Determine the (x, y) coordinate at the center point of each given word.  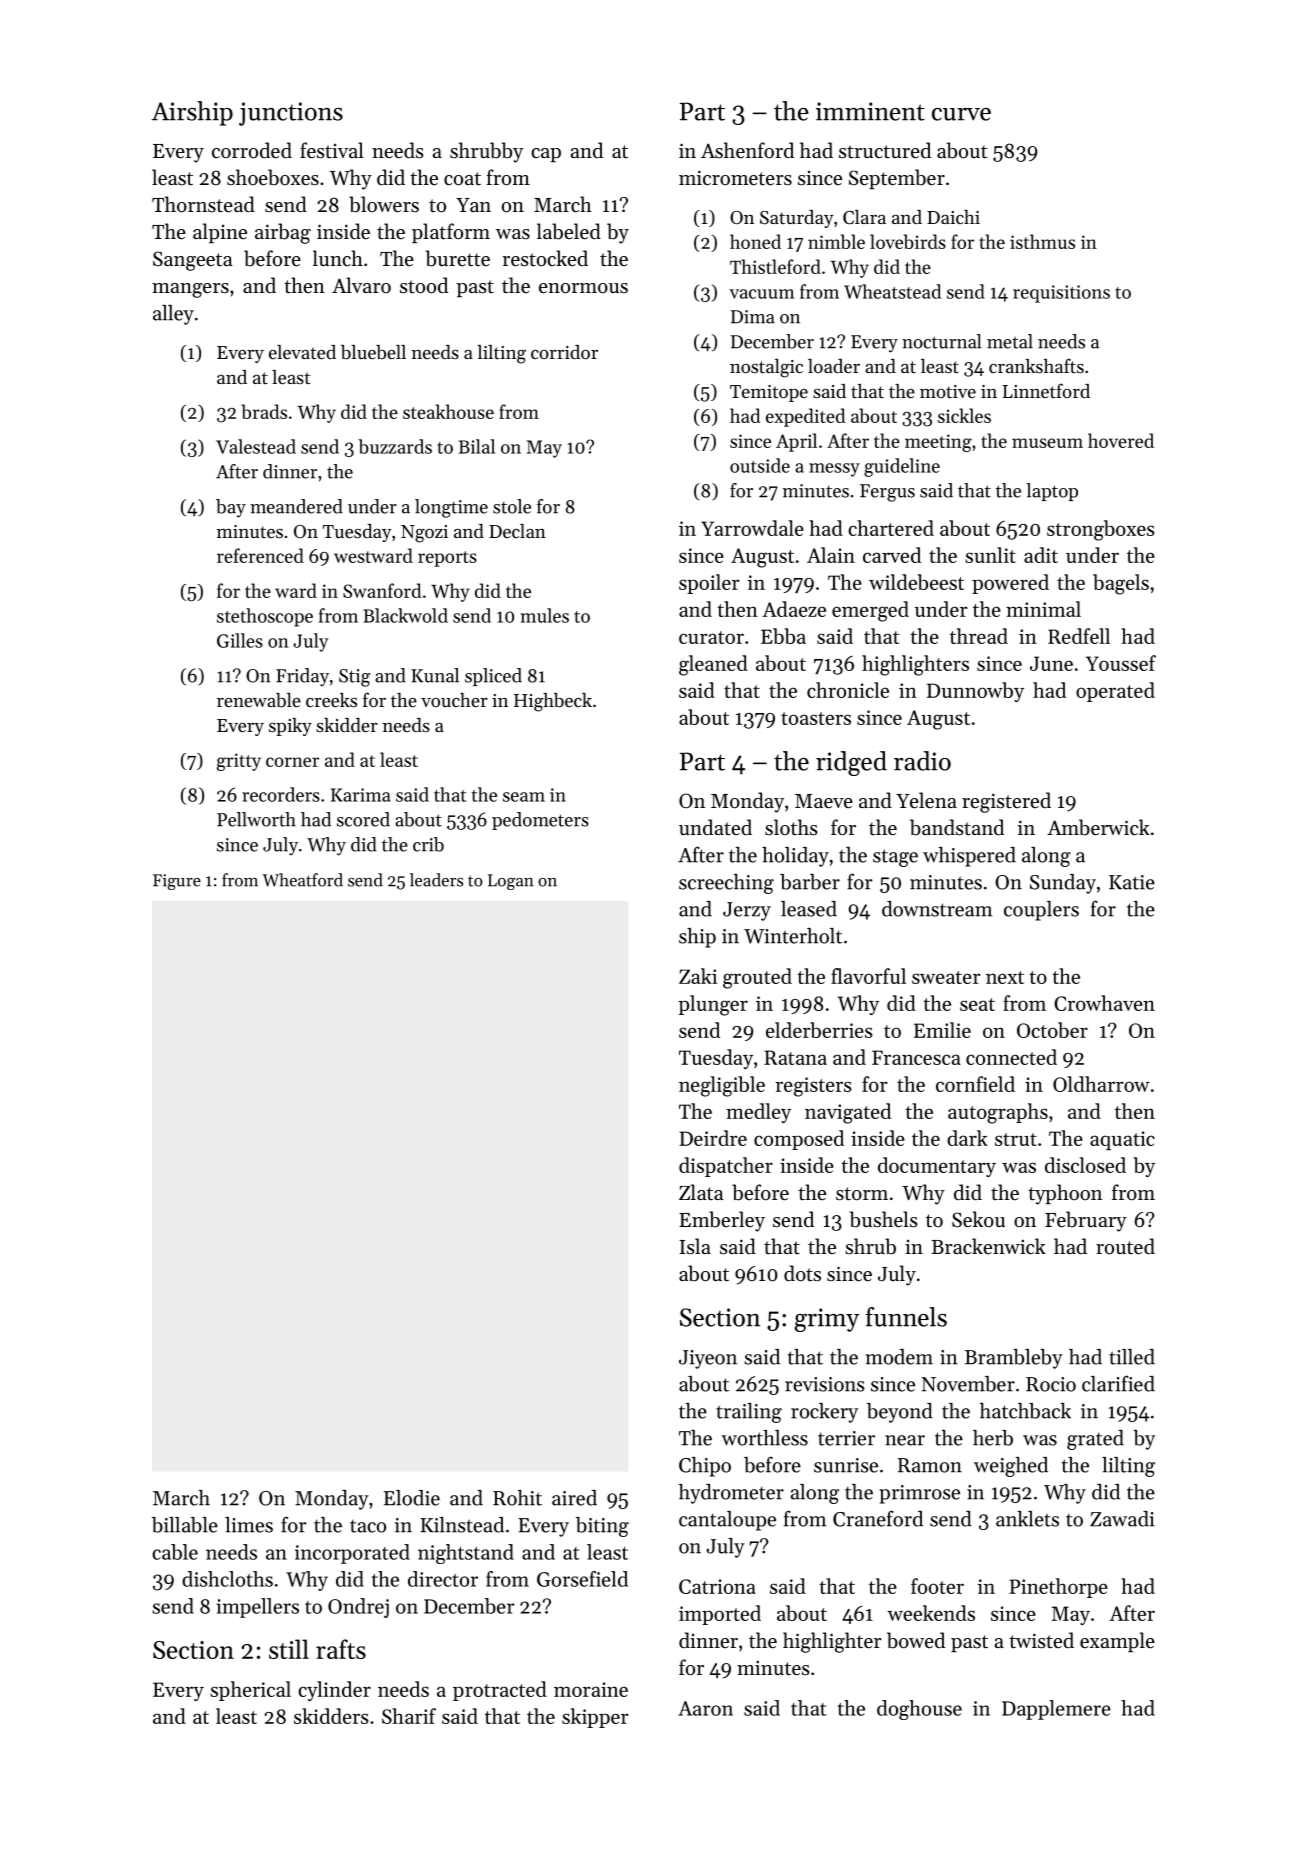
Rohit (517, 1498)
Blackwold (405, 615)
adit (1041, 555)
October (1052, 1030)
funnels (906, 1317)
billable (185, 1525)
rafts (341, 1649)
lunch (338, 258)
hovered (1121, 440)
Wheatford (302, 880)
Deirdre (713, 1138)
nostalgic (766, 368)
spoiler (709, 584)
